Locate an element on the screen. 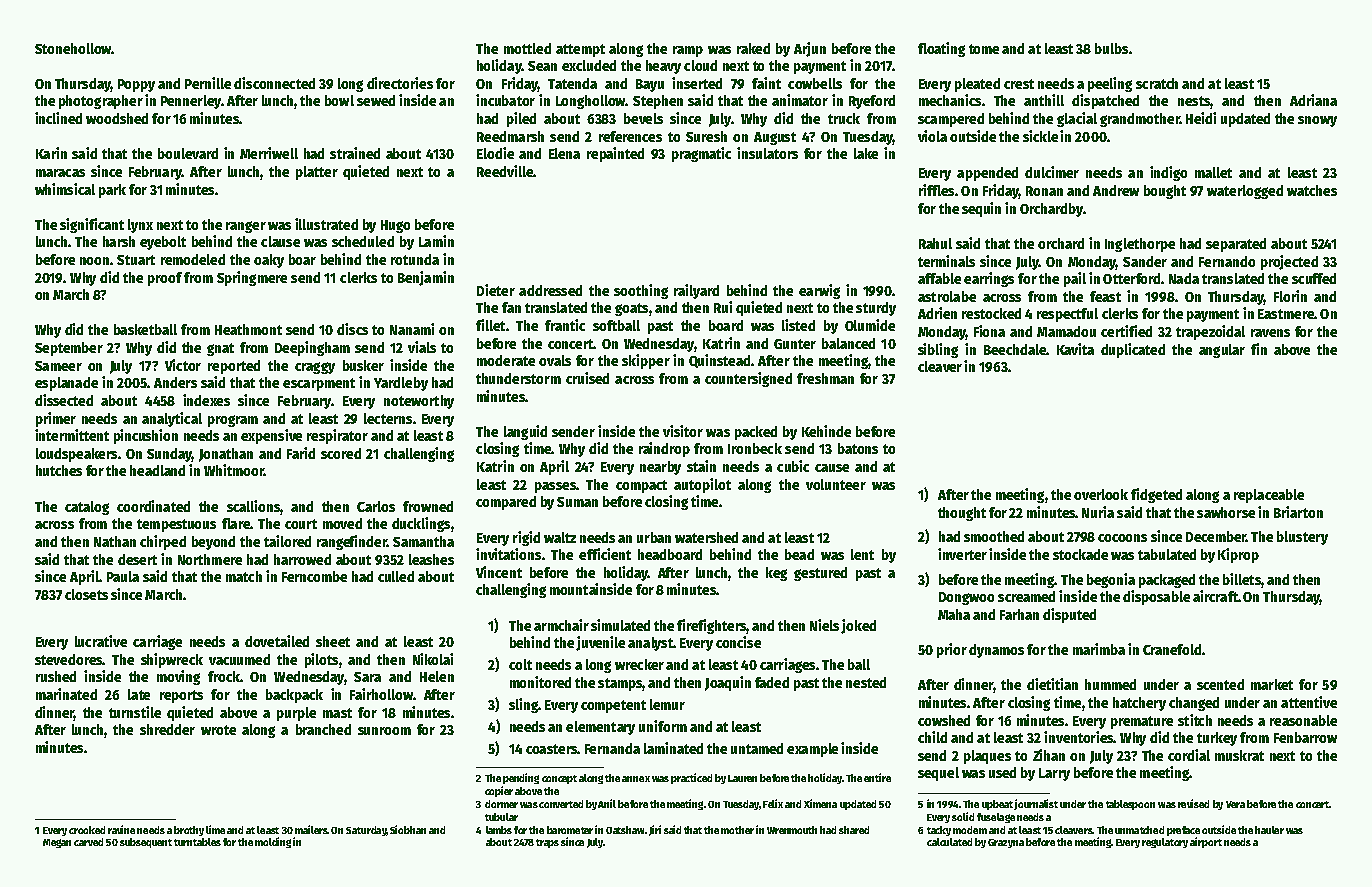 The width and height of the screenshot is (1372, 887). soothing is located at coordinates (641, 291).
